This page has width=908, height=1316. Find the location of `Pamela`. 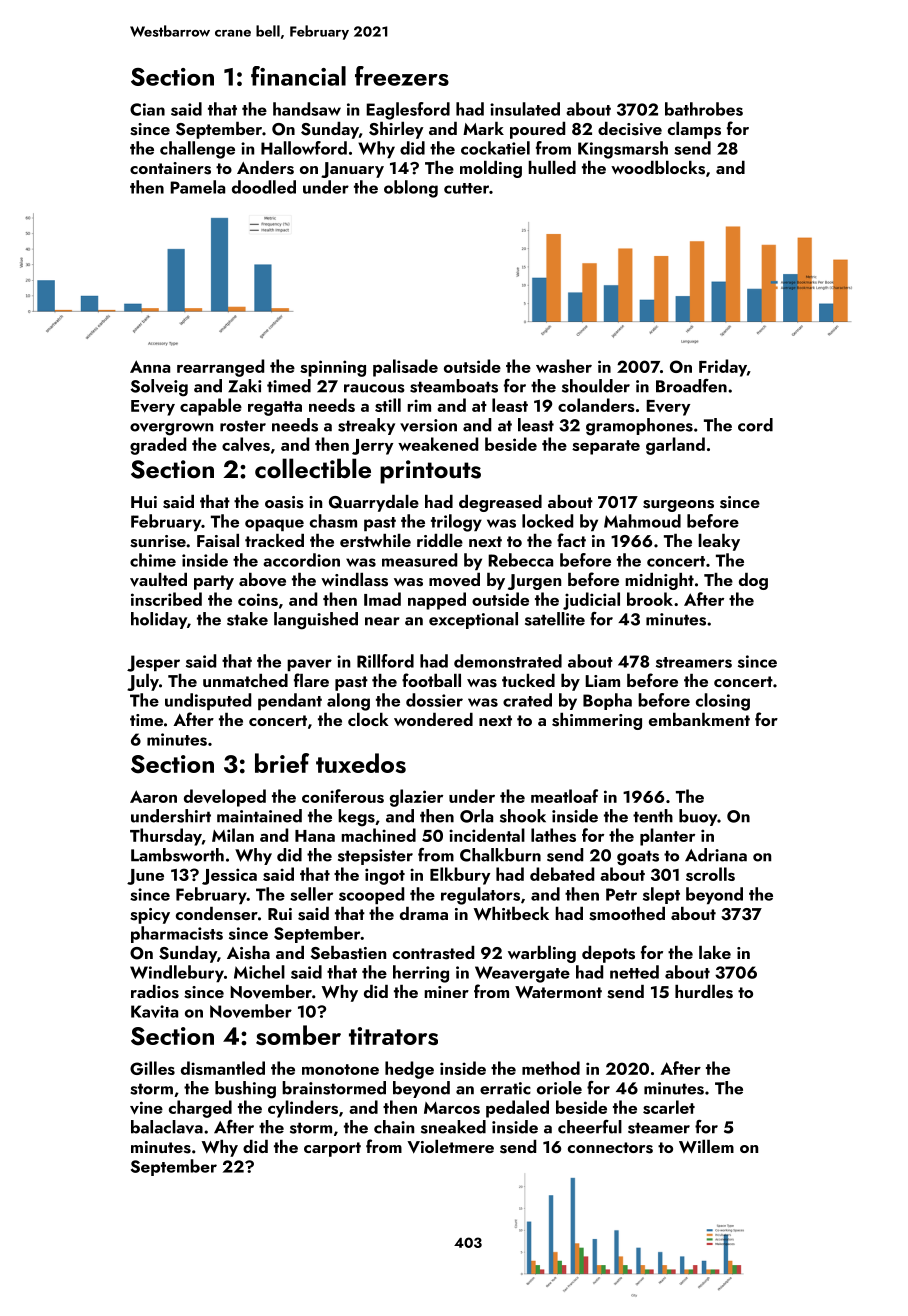

Pamela is located at coordinates (197, 187).
